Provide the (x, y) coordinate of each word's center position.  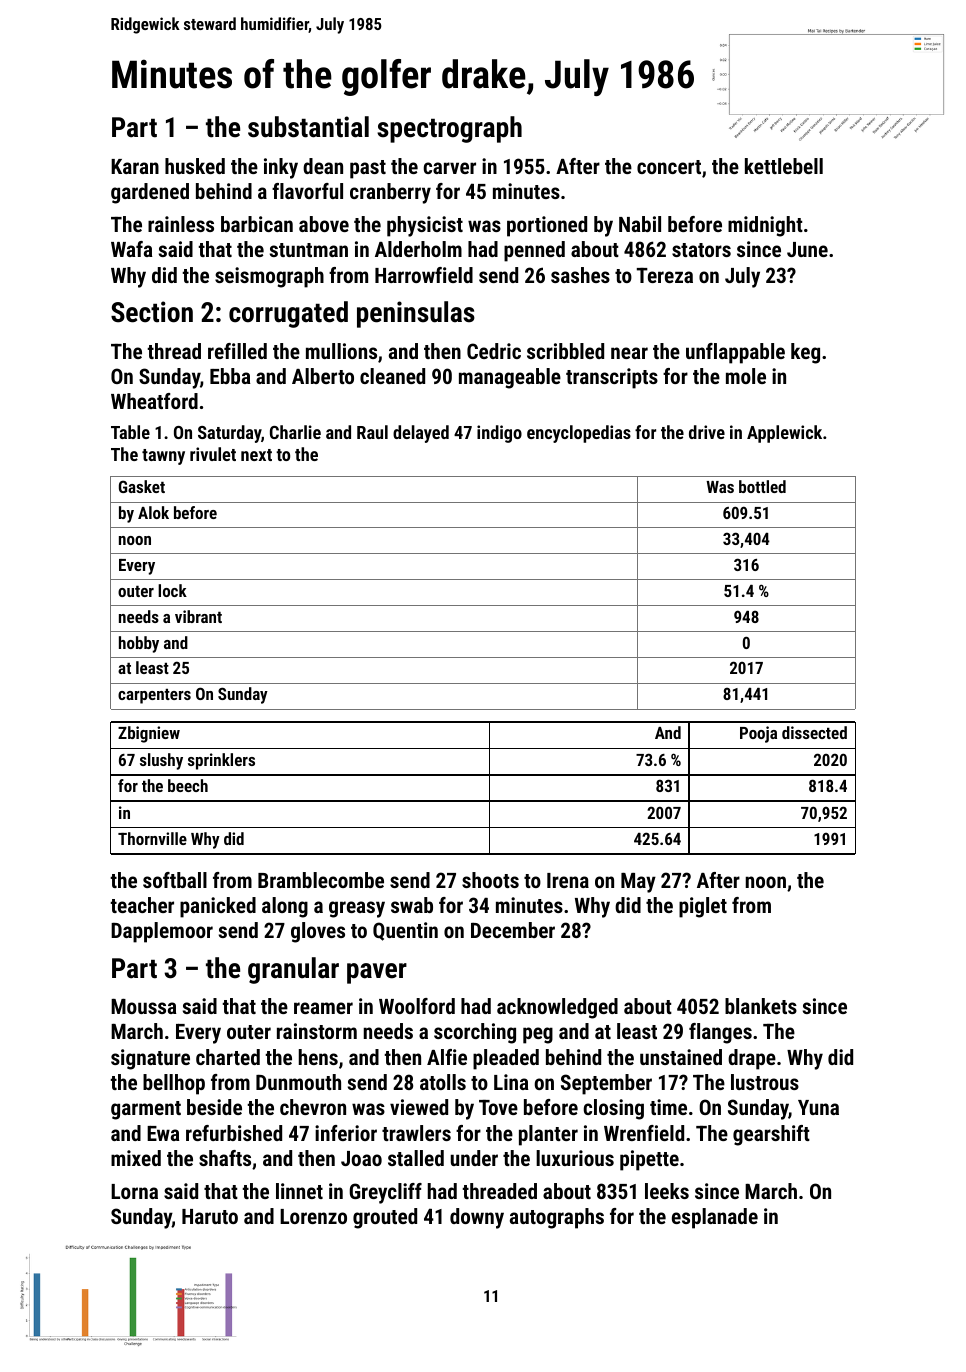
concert (669, 167)
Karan (135, 166)
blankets (761, 1006)
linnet (299, 1191)
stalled (416, 1158)
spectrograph (449, 129)
